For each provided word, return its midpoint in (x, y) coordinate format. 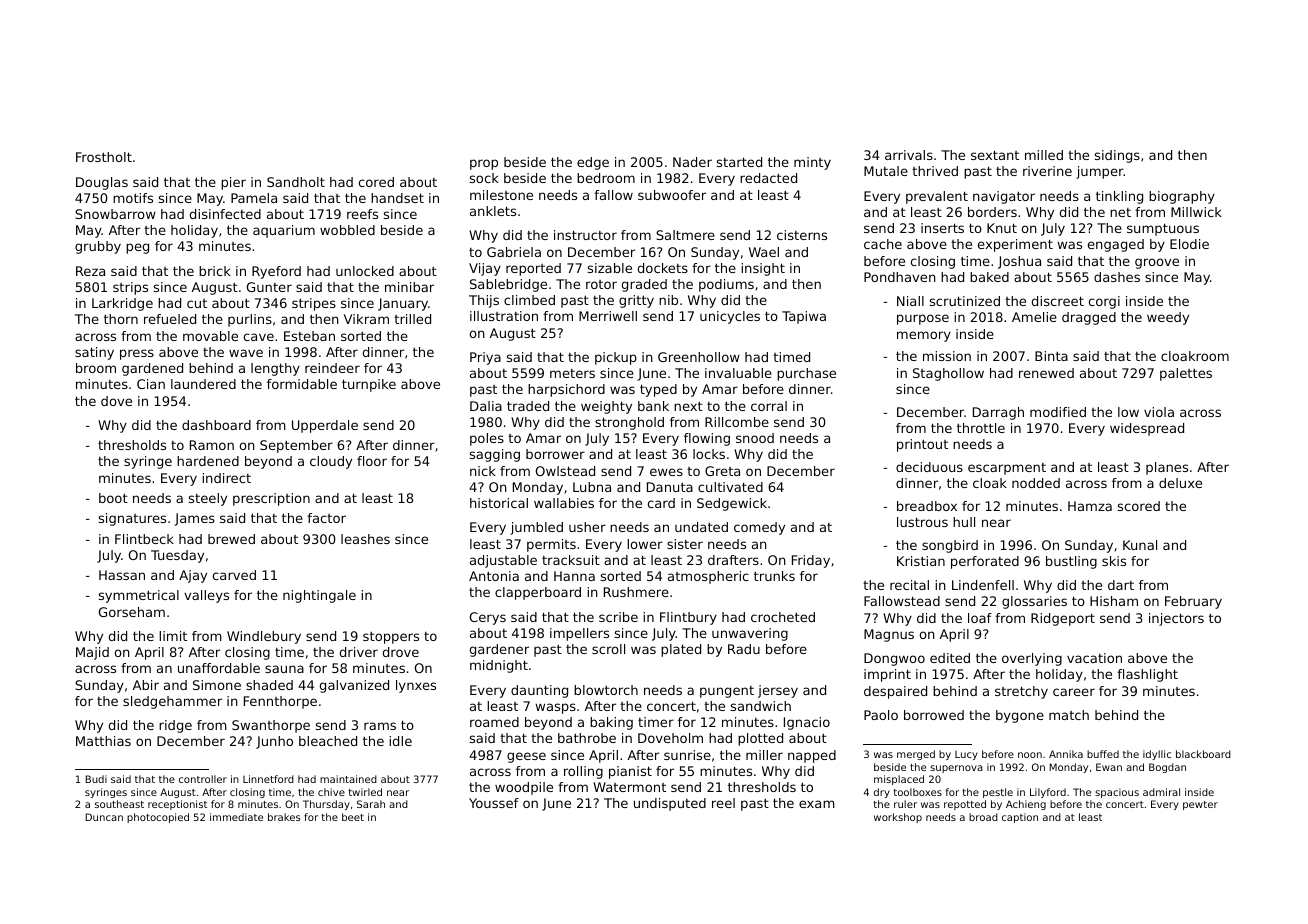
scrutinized (965, 301)
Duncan (104, 817)
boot (113, 498)
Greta (722, 471)
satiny (94, 353)
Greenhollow (699, 357)
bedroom (606, 178)
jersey (778, 691)
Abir (146, 685)
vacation (1094, 658)
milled (1044, 155)
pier (233, 183)
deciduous (929, 467)
